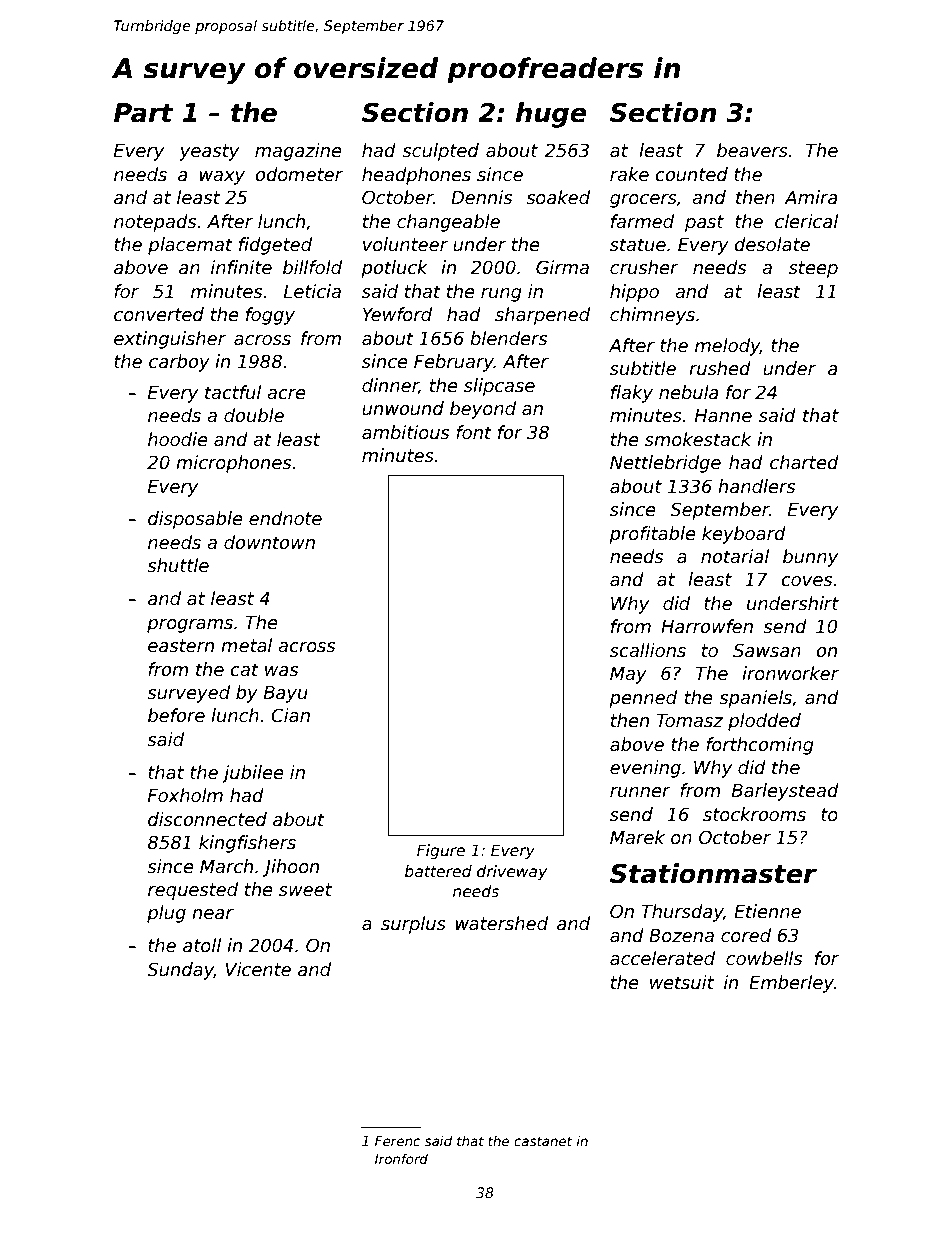 This page has height=1233, width=952. Describe the element at coordinates (258, 969) in the page. I see `Vicente` at that location.
